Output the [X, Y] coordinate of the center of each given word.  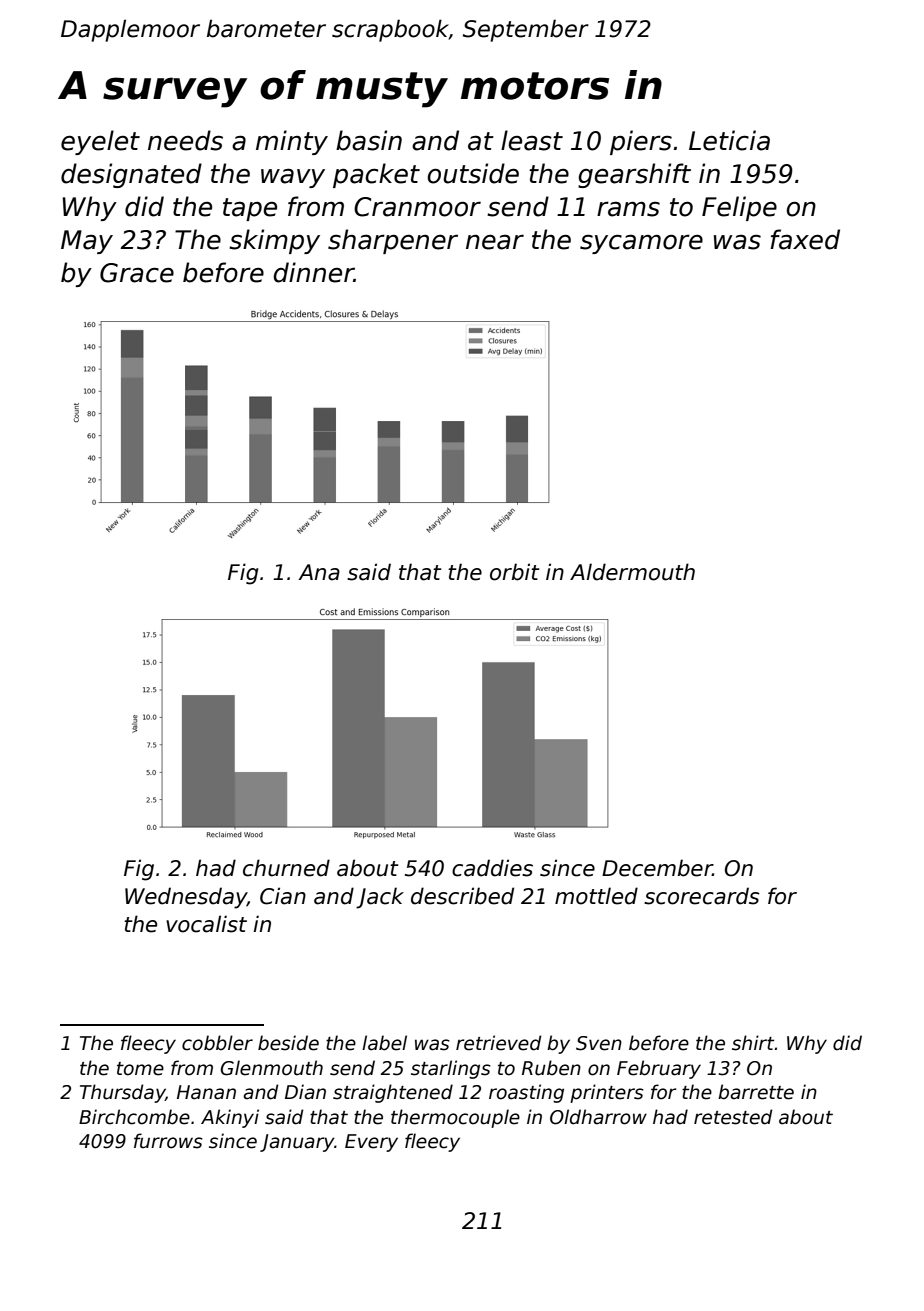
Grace [137, 273]
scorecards [702, 896]
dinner [314, 272]
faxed [805, 239]
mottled [596, 896]
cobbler [217, 1043]
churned [286, 868]
